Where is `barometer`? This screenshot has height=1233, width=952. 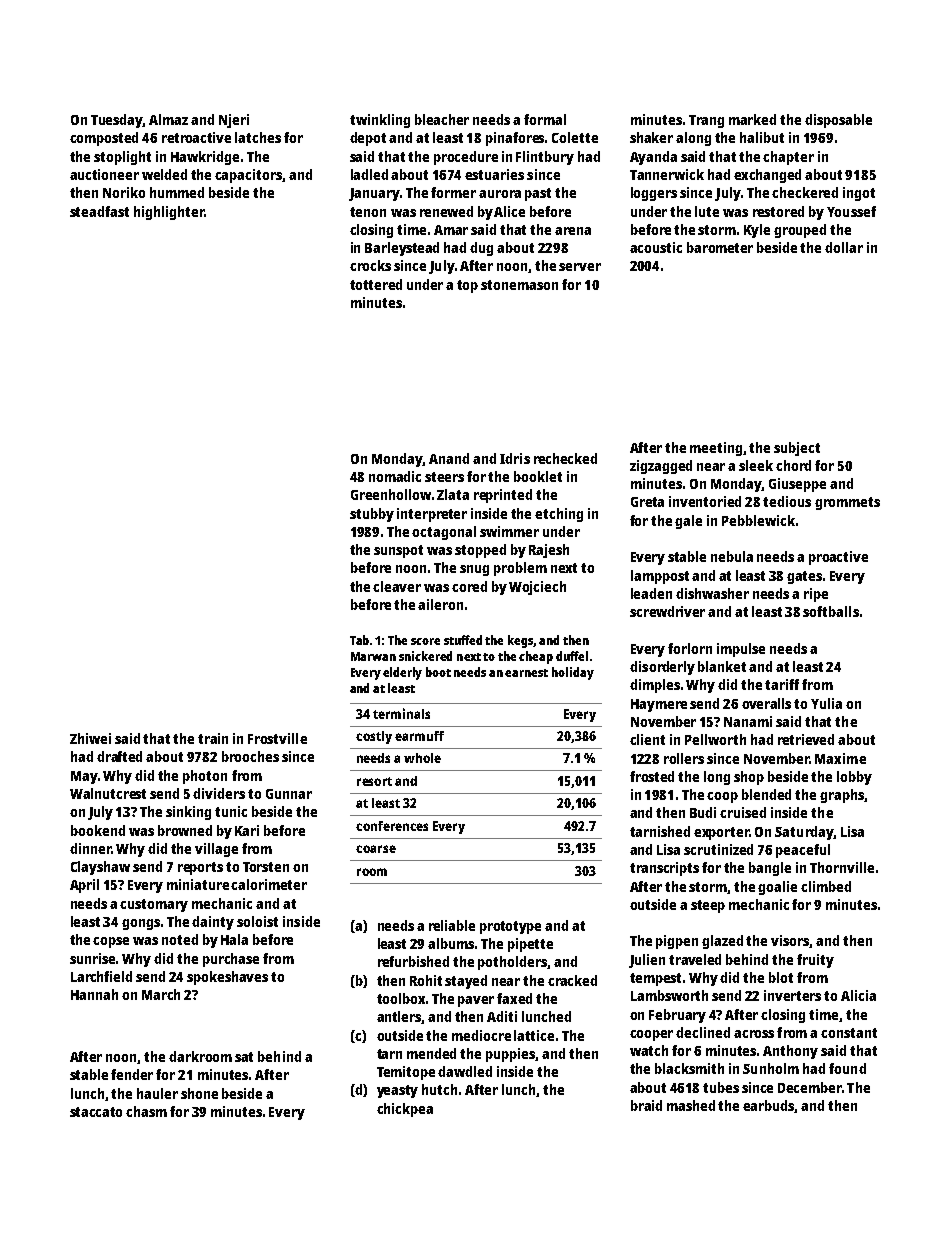 barometer is located at coordinates (720, 247).
